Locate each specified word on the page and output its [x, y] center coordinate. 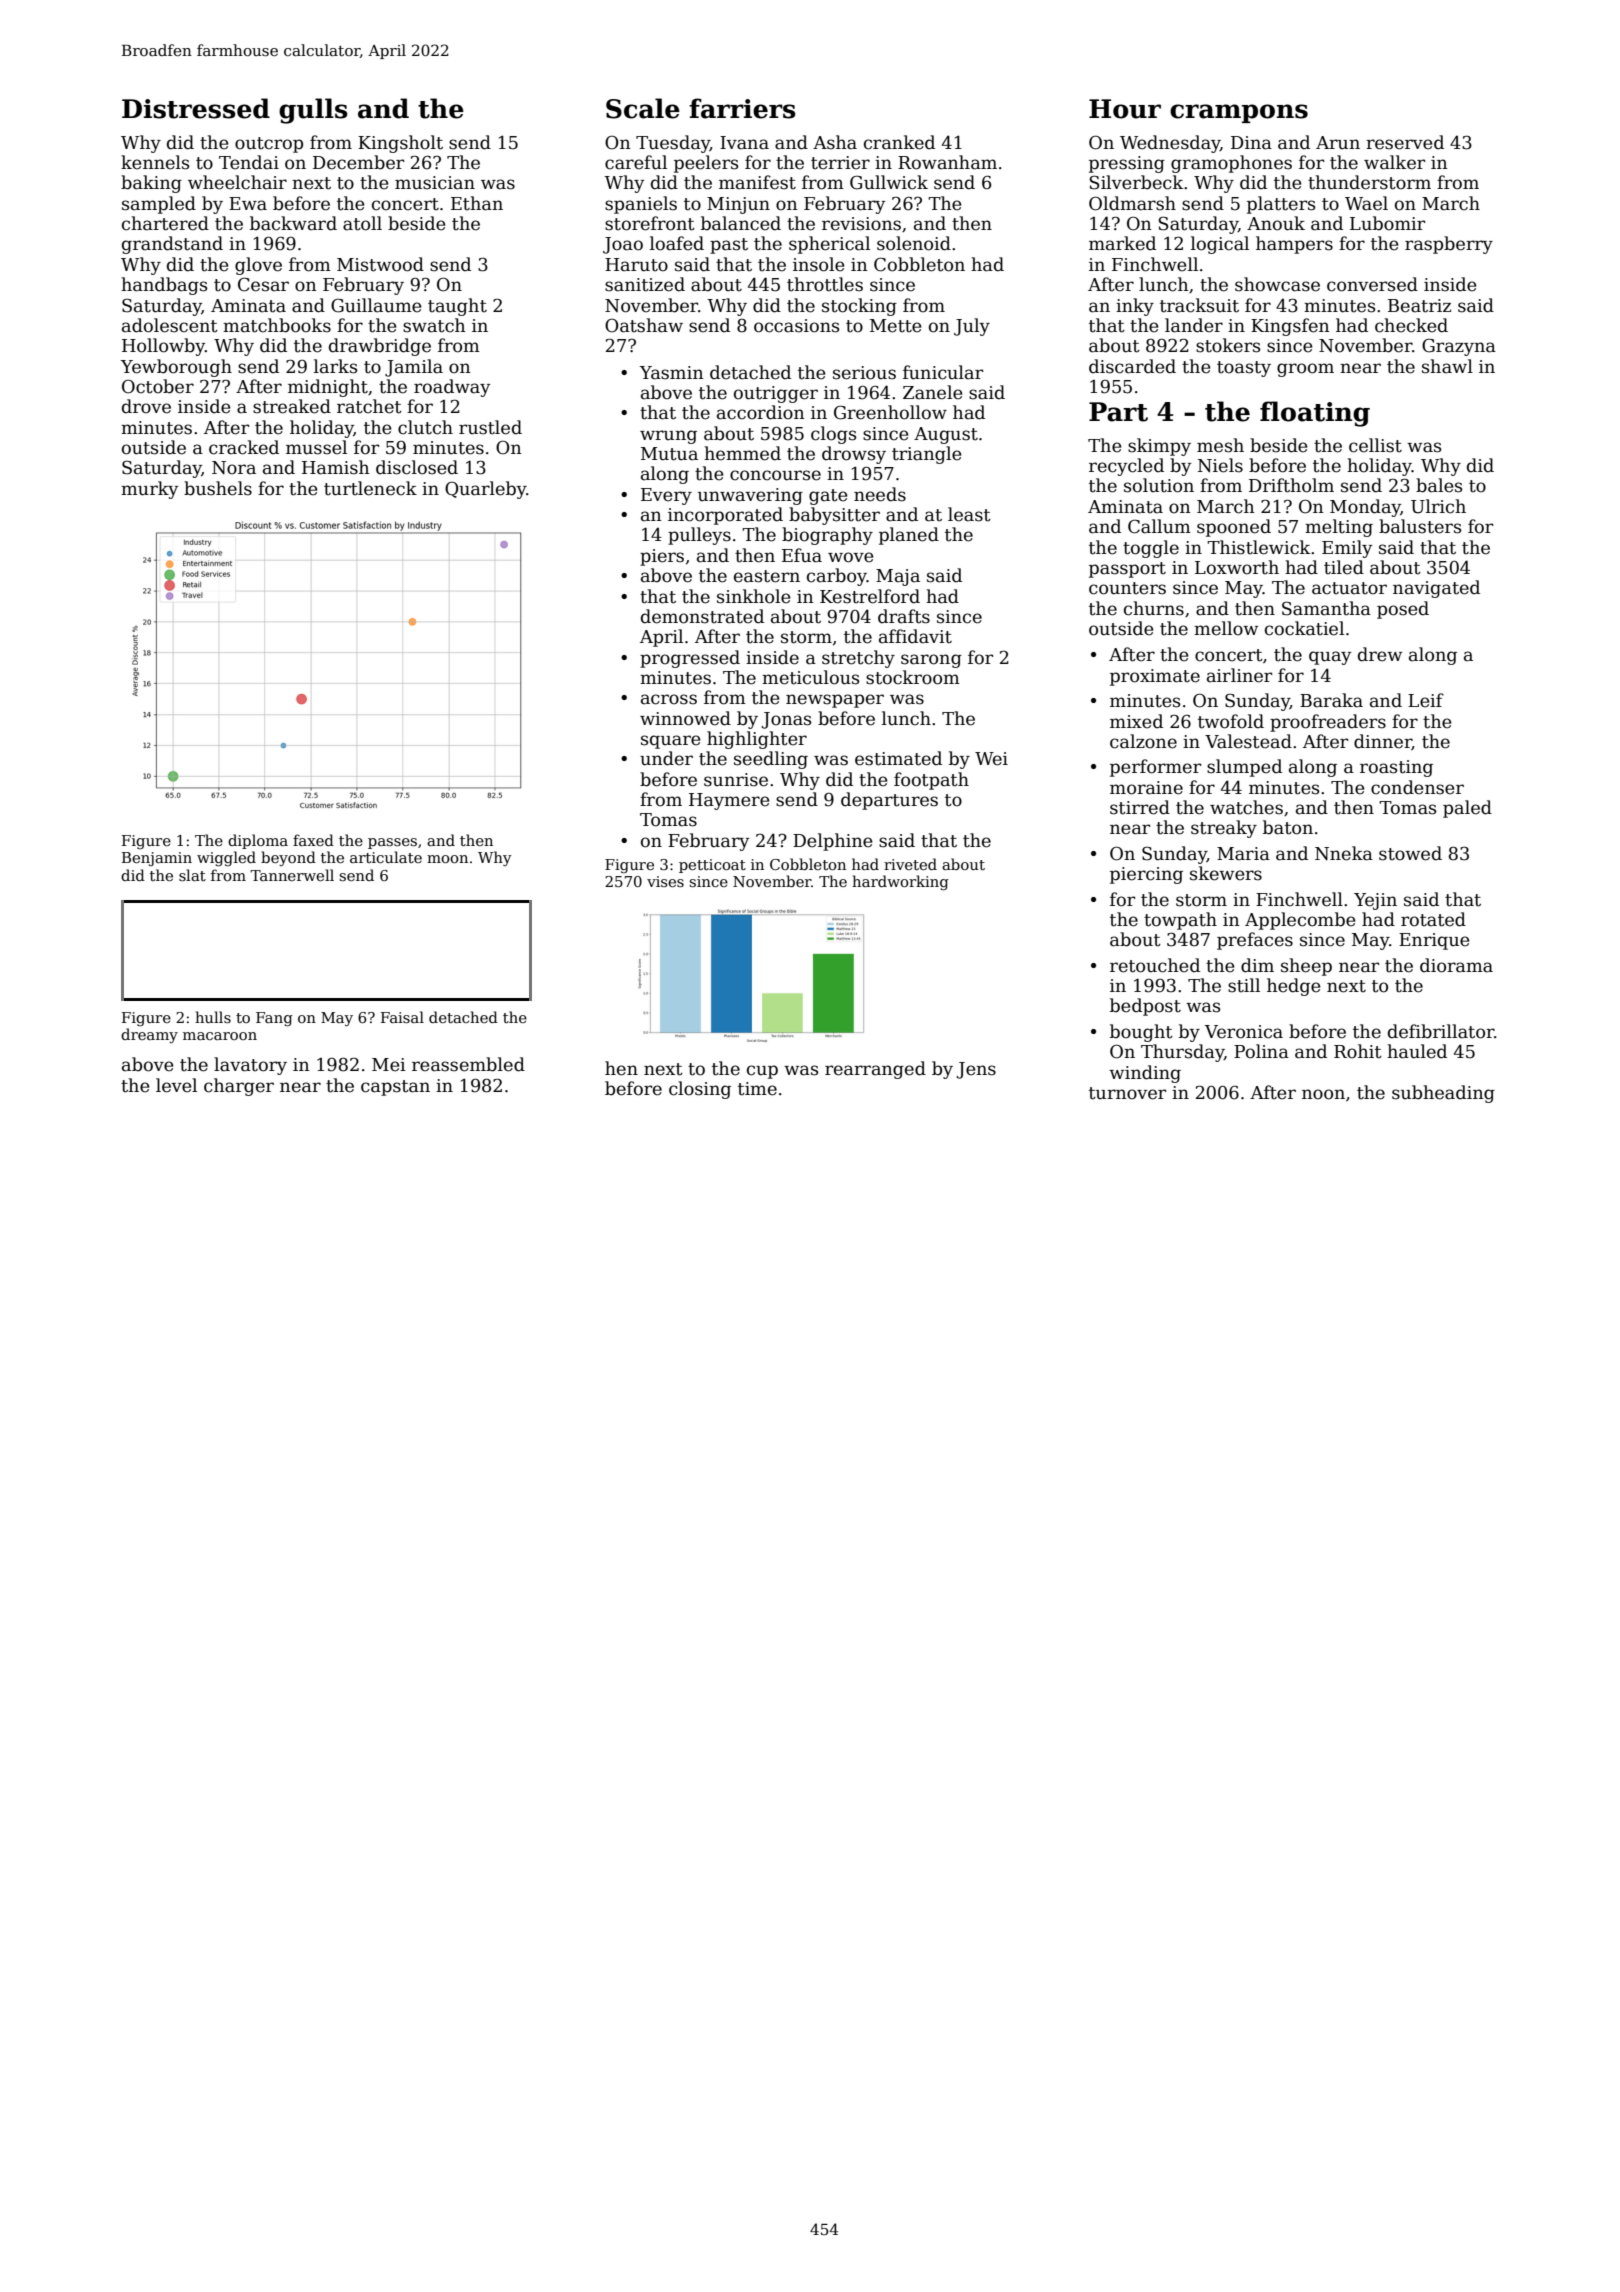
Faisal [402, 1017]
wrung [668, 437]
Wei [991, 759]
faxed [313, 840]
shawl [1447, 366]
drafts [904, 616]
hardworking [900, 883]
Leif [1426, 700]
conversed [1372, 284]
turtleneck [370, 488]
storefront [650, 223]
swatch [434, 325]
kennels [155, 162]
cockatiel [1304, 628]
